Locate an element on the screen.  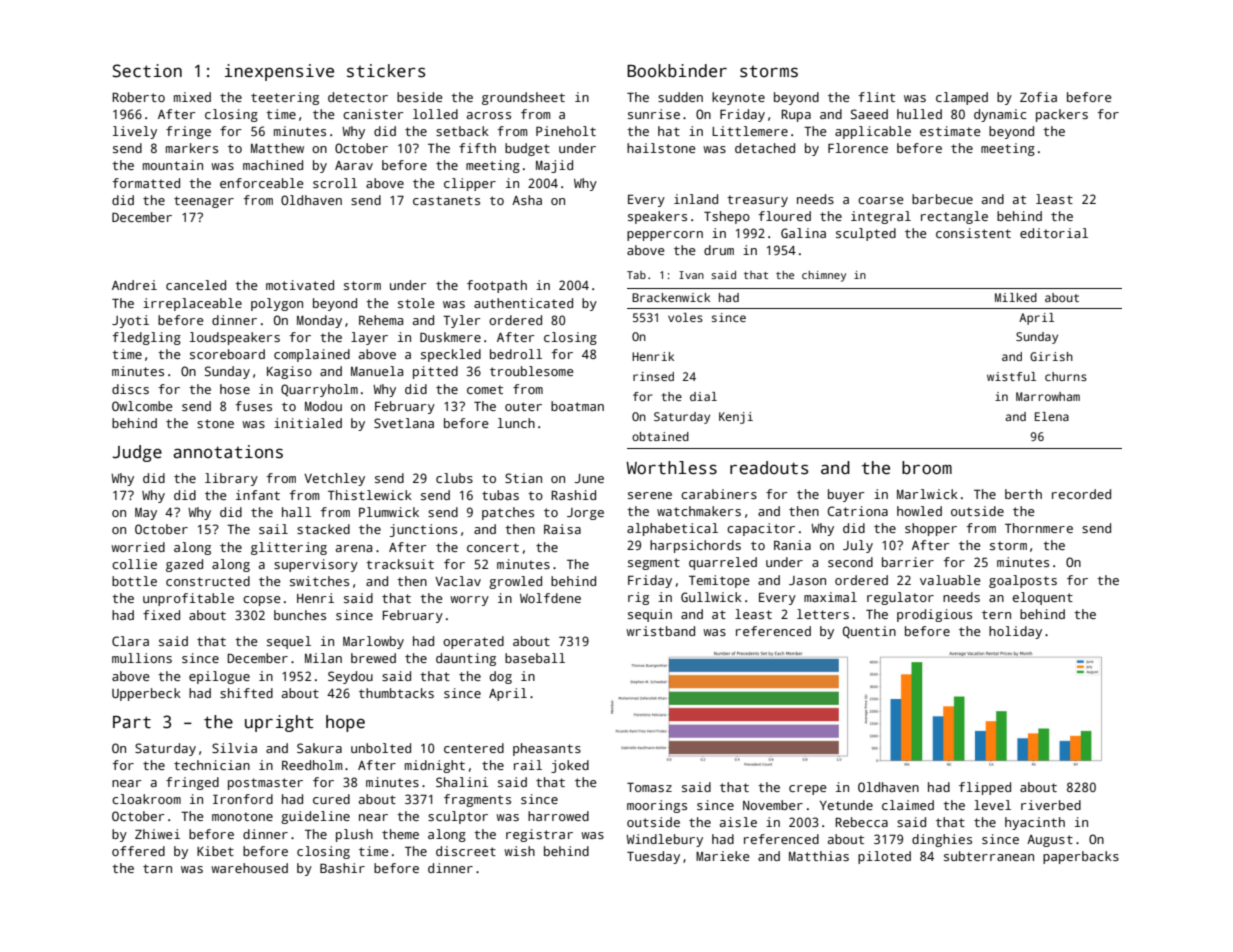
Bookbinder is located at coordinates (677, 71).
